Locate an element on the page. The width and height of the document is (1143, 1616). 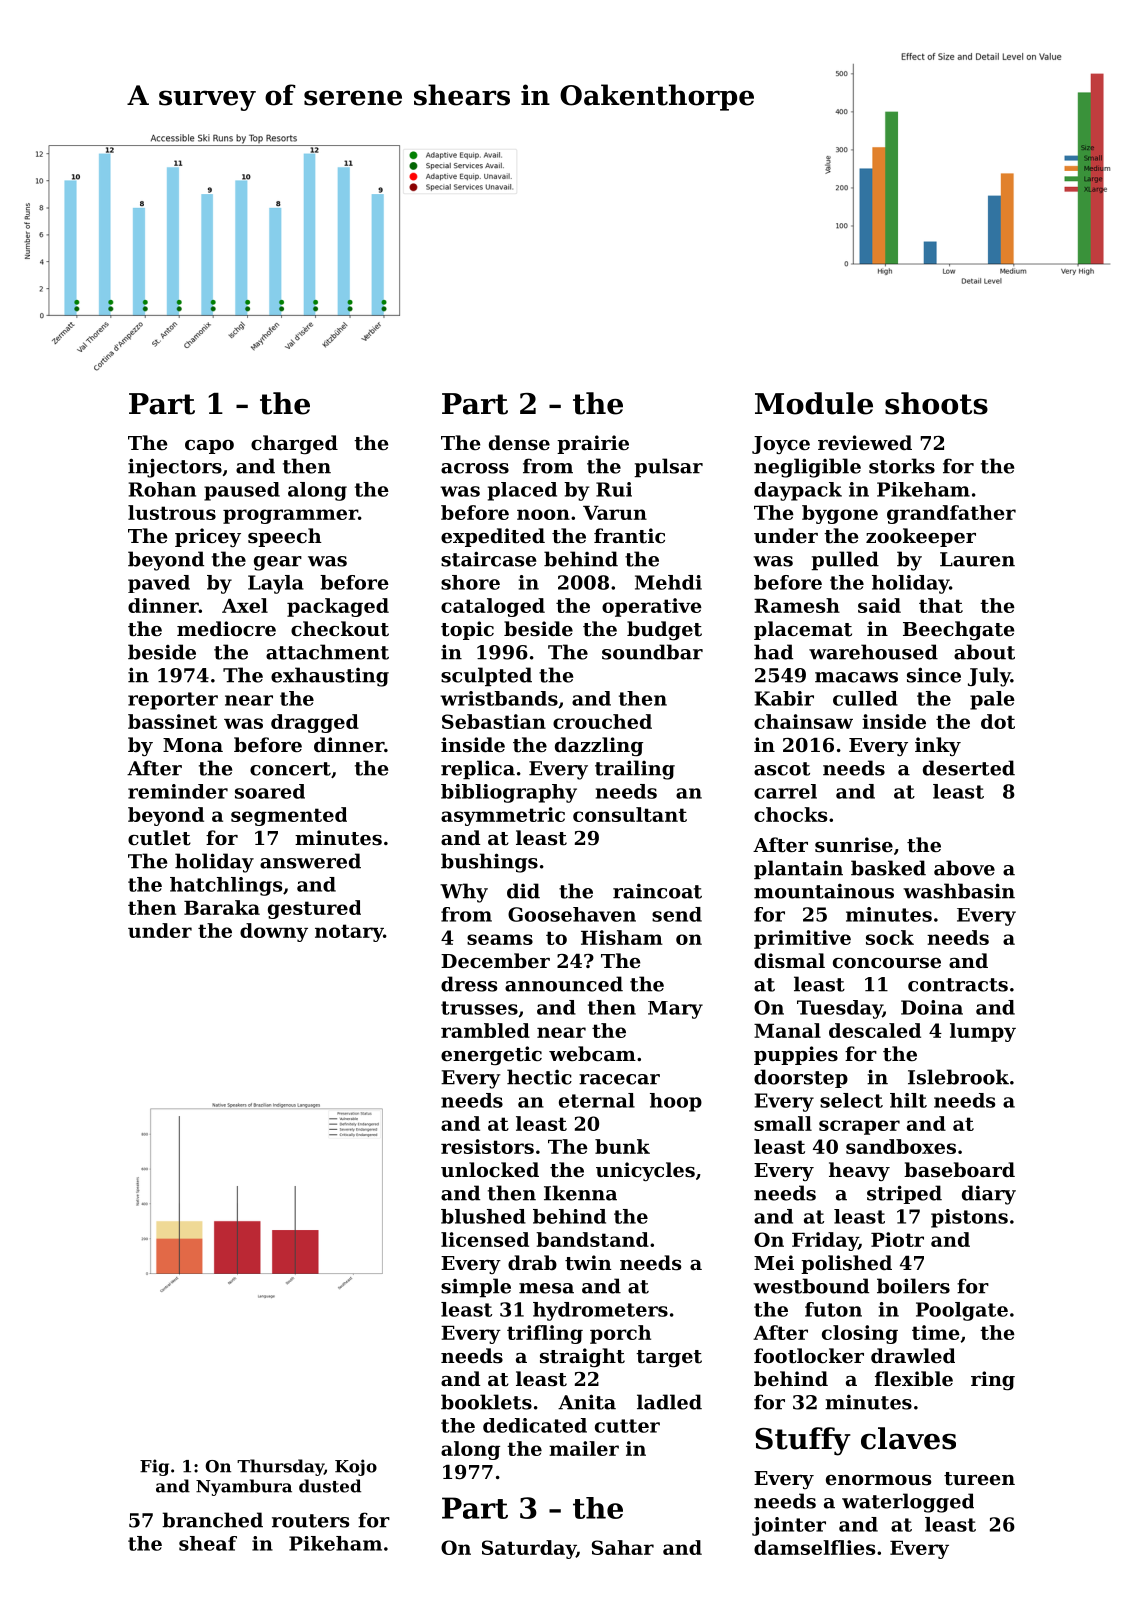
Kojo is located at coordinates (356, 1467).
